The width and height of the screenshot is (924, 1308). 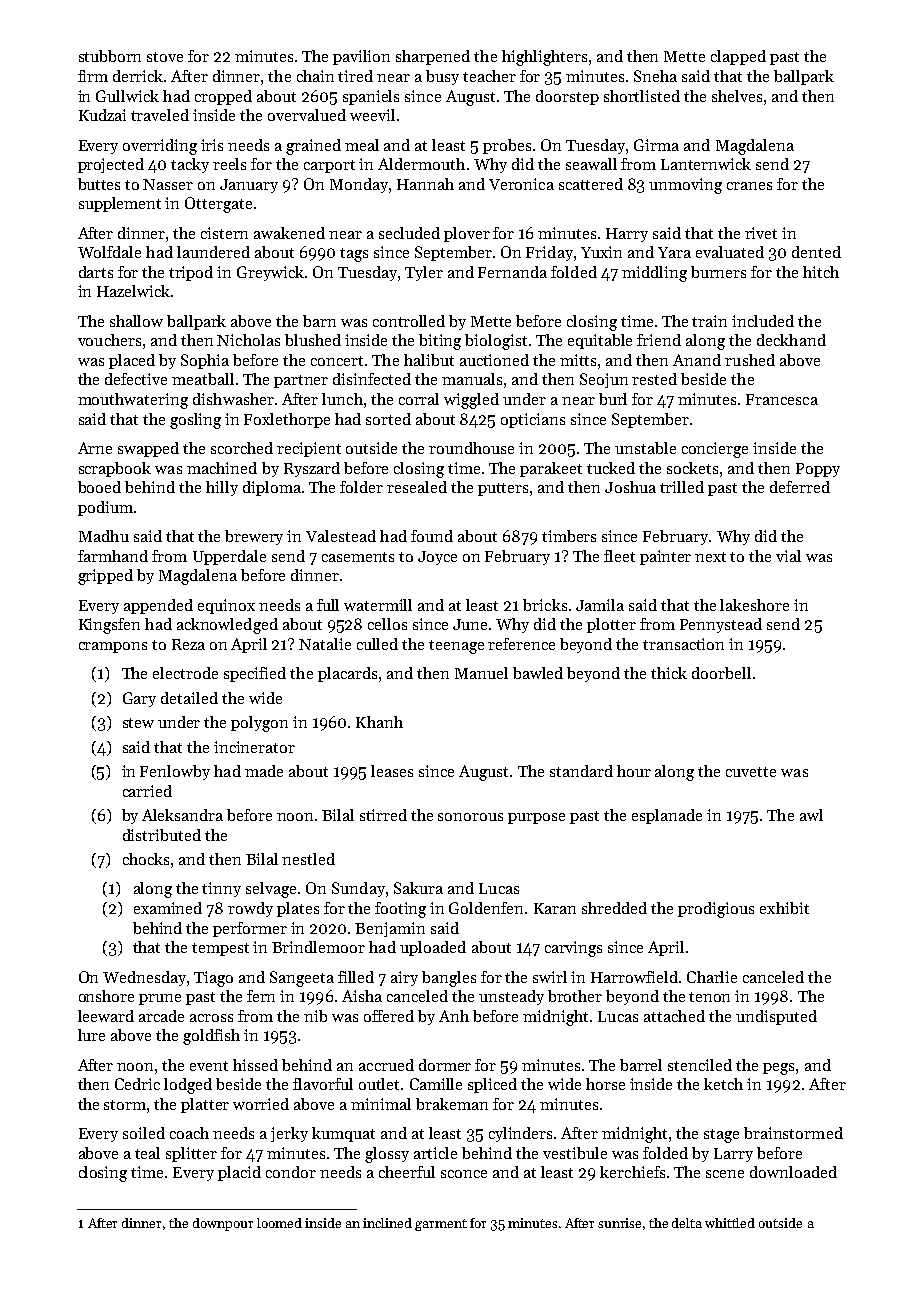 What do you see at coordinates (110, 56) in the screenshot?
I see `stubborn` at bounding box center [110, 56].
